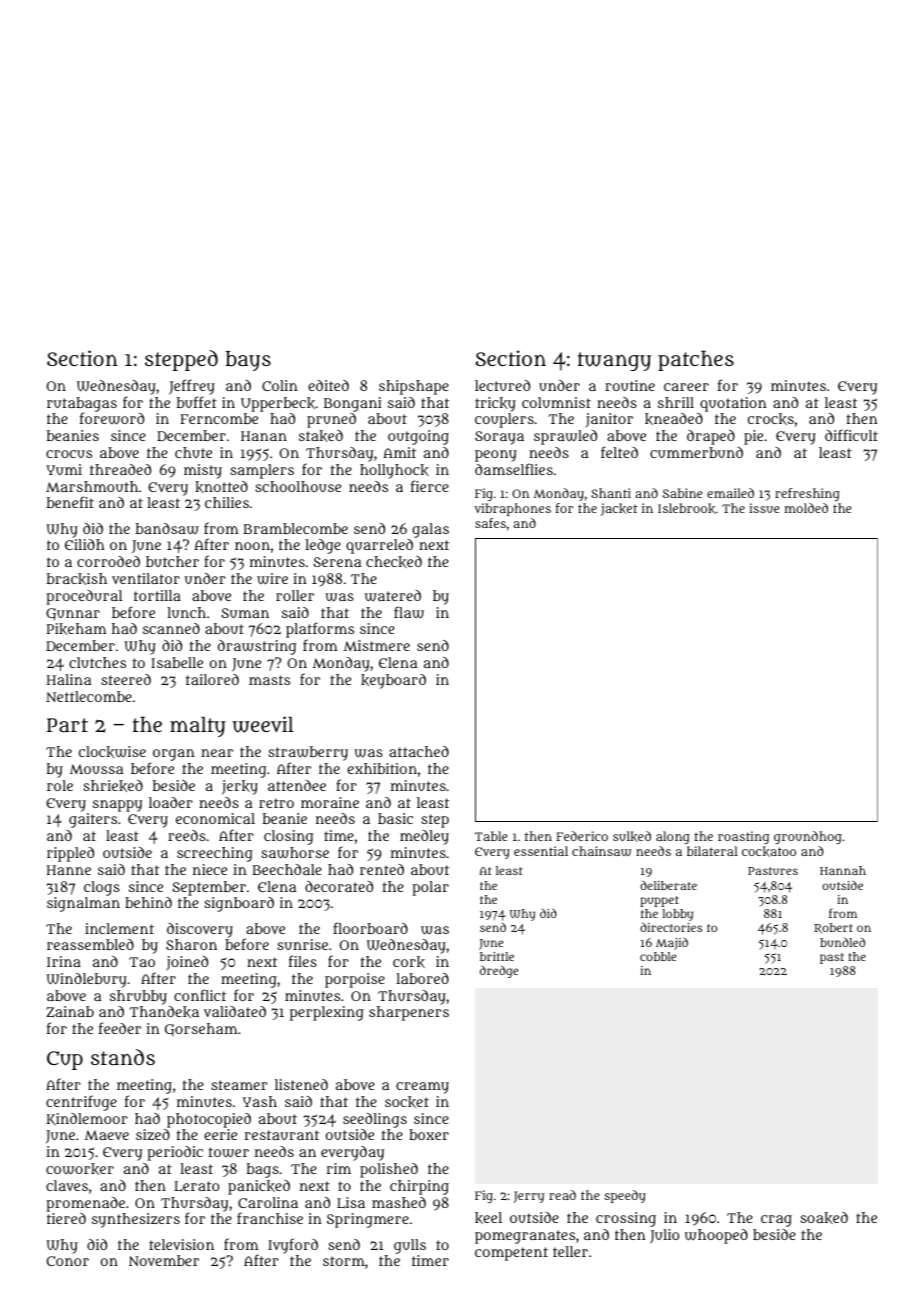 This screenshot has height=1308, width=924. What do you see at coordinates (126, 679) in the screenshot?
I see `steered` at bounding box center [126, 679].
